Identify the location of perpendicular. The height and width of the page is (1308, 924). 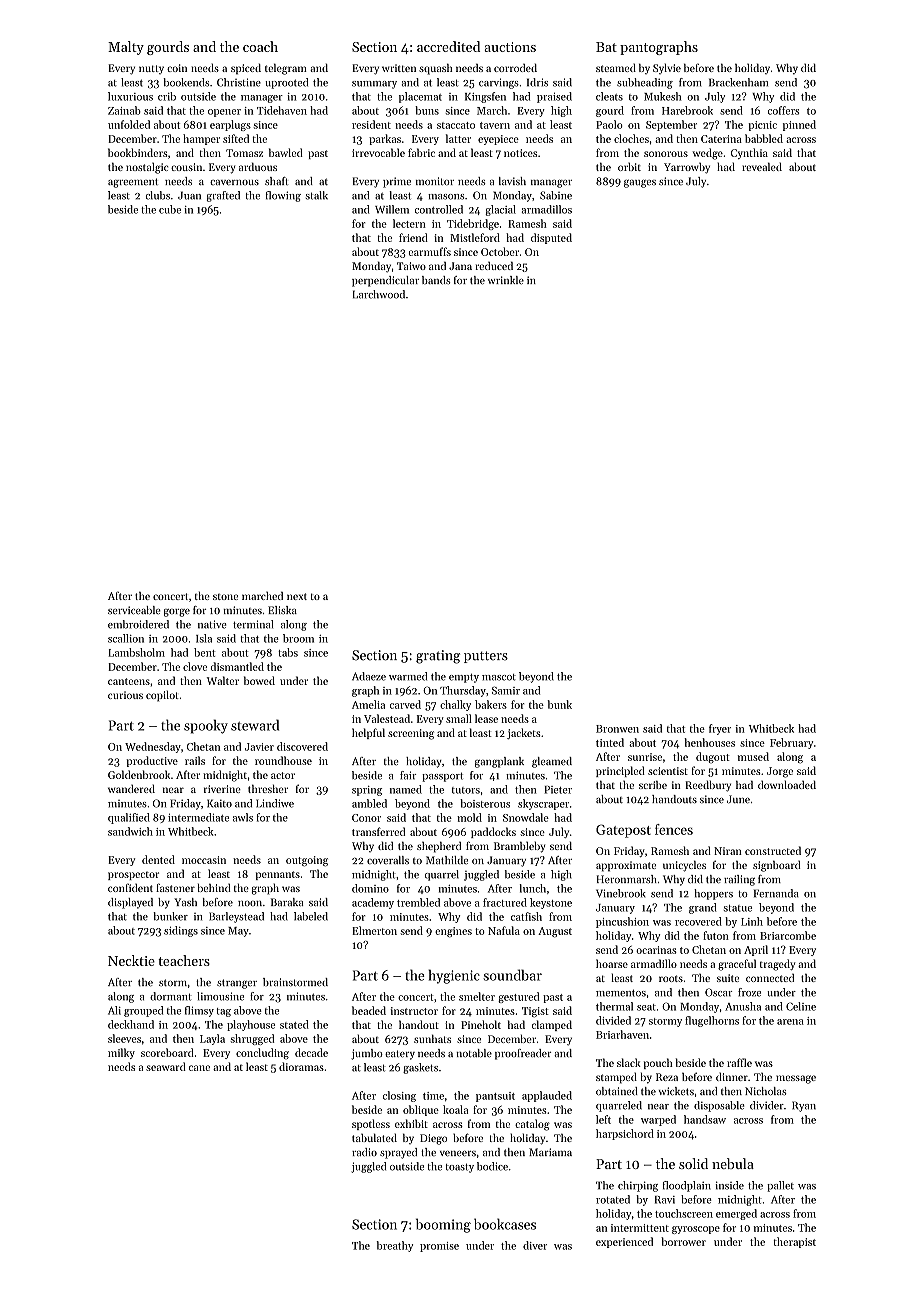
(385, 281).
